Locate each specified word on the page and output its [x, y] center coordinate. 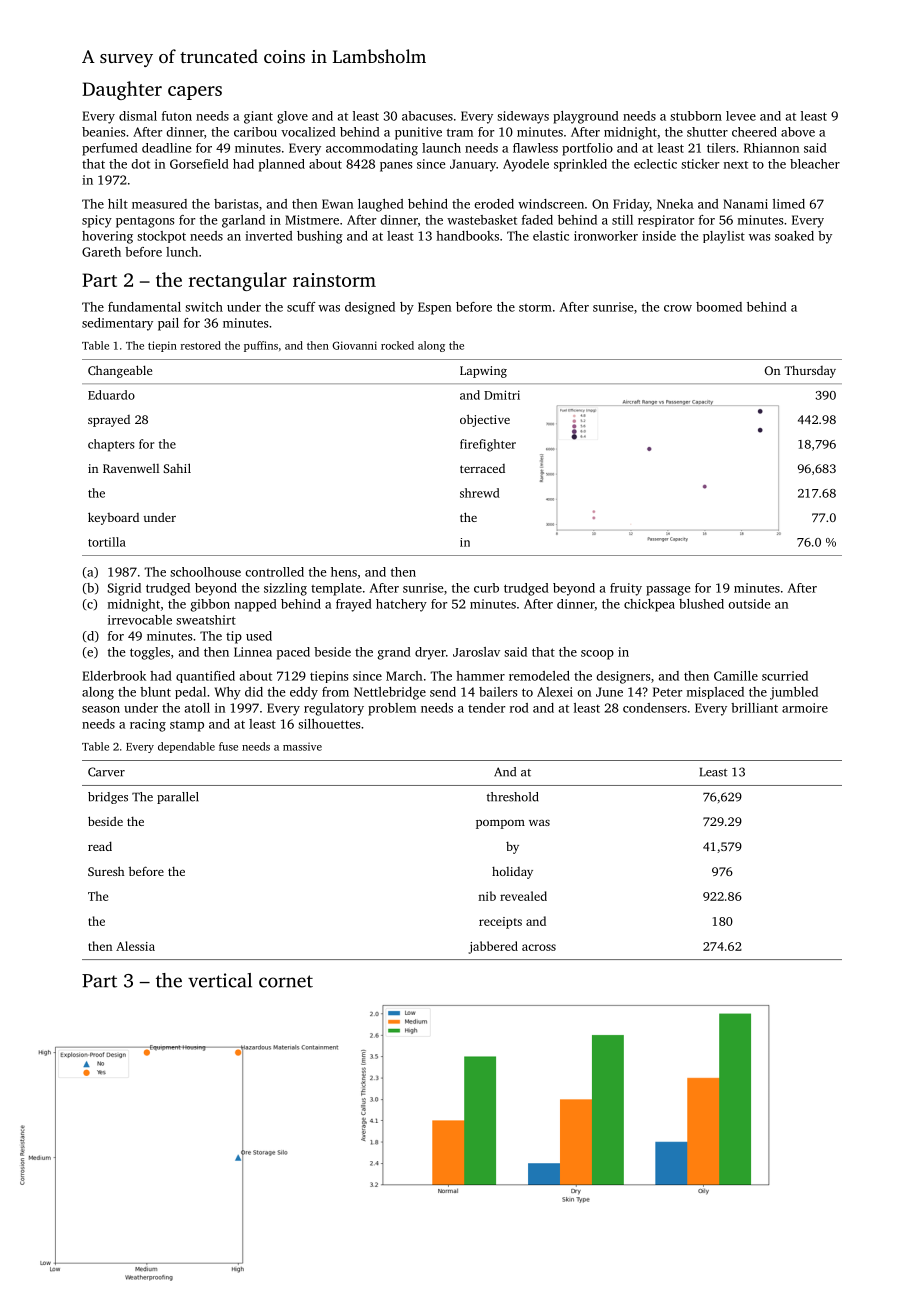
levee [741, 116]
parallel [178, 798]
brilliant [754, 708]
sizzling [285, 589]
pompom [500, 824]
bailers [498, 692]
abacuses [427, 116]
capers [195, 93]
